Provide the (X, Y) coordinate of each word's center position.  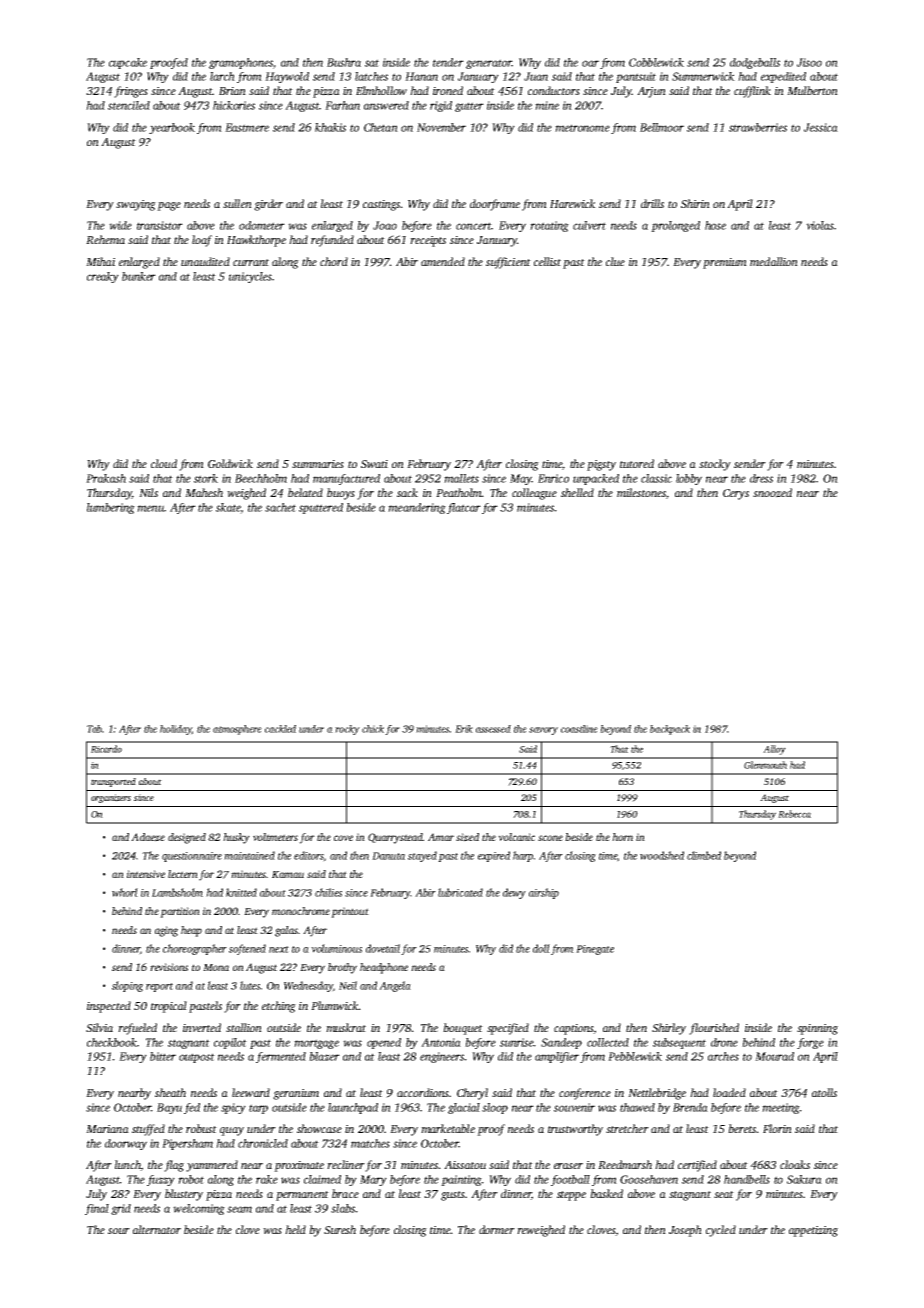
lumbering (111, 508)
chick (373, 729)
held (295, 1229)
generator (489, 64)
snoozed (772, 493)
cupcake (128, 63)
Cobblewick (656, 62)
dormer (497, 1229)
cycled (721, 1231)
